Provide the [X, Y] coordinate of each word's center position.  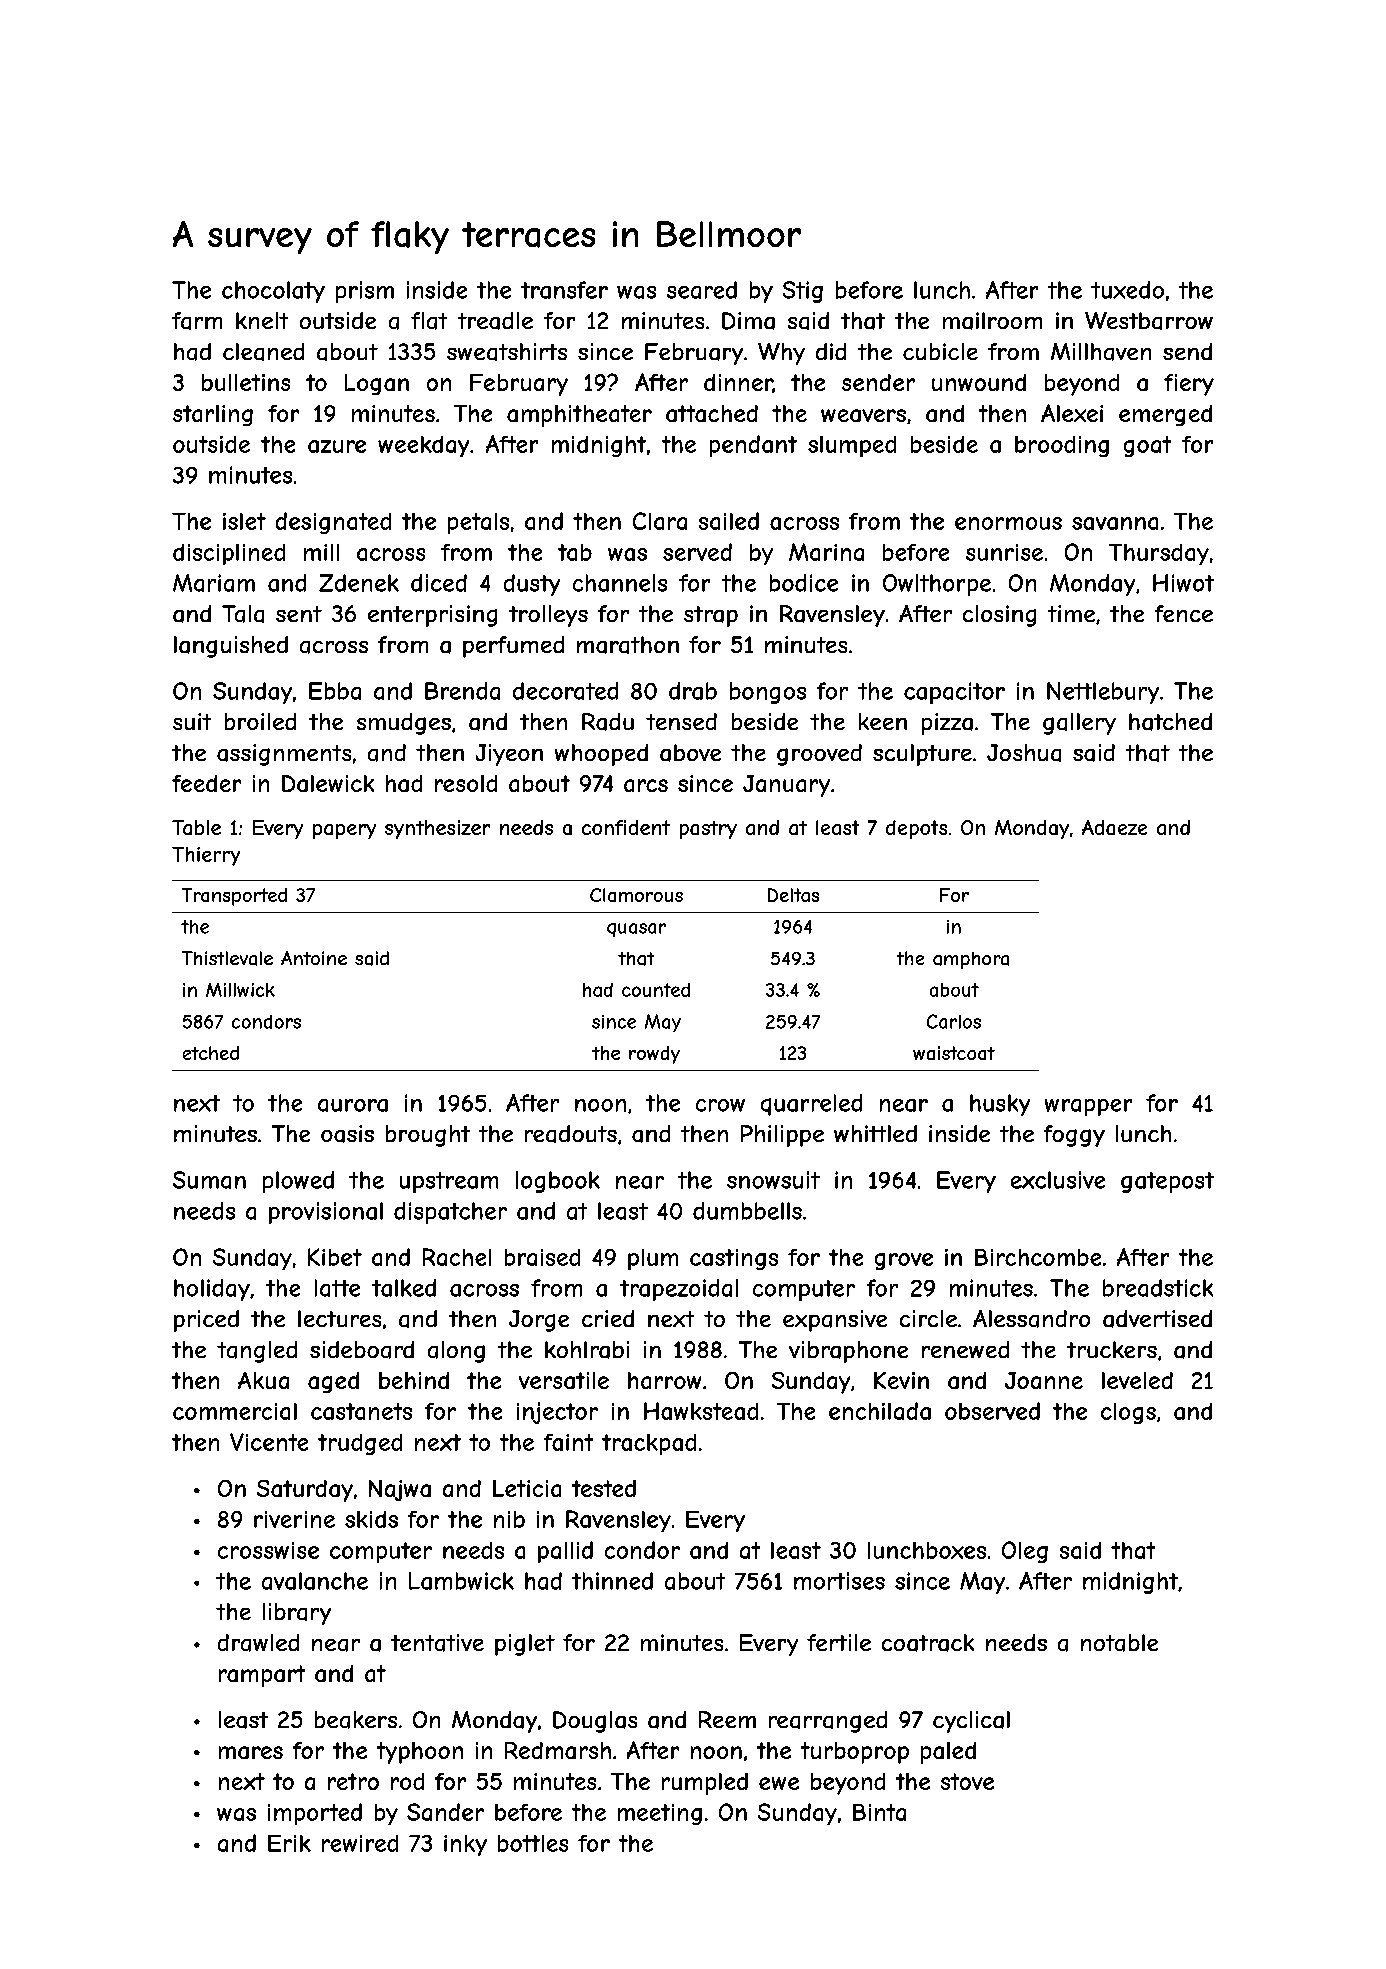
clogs [1128, 1413]
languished [231, 647]
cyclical [971, 1722]
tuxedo [1127, 290]
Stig [803, 292]
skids [371, 1519]
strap [711, 616]
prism [365, 292]
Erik [289, 1843]
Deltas [793, 895]
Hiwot [1183, 583]
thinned [612, 1581]
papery [344, 831]
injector [557, 1413]
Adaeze [1114, 827]
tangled [257, 1352]
